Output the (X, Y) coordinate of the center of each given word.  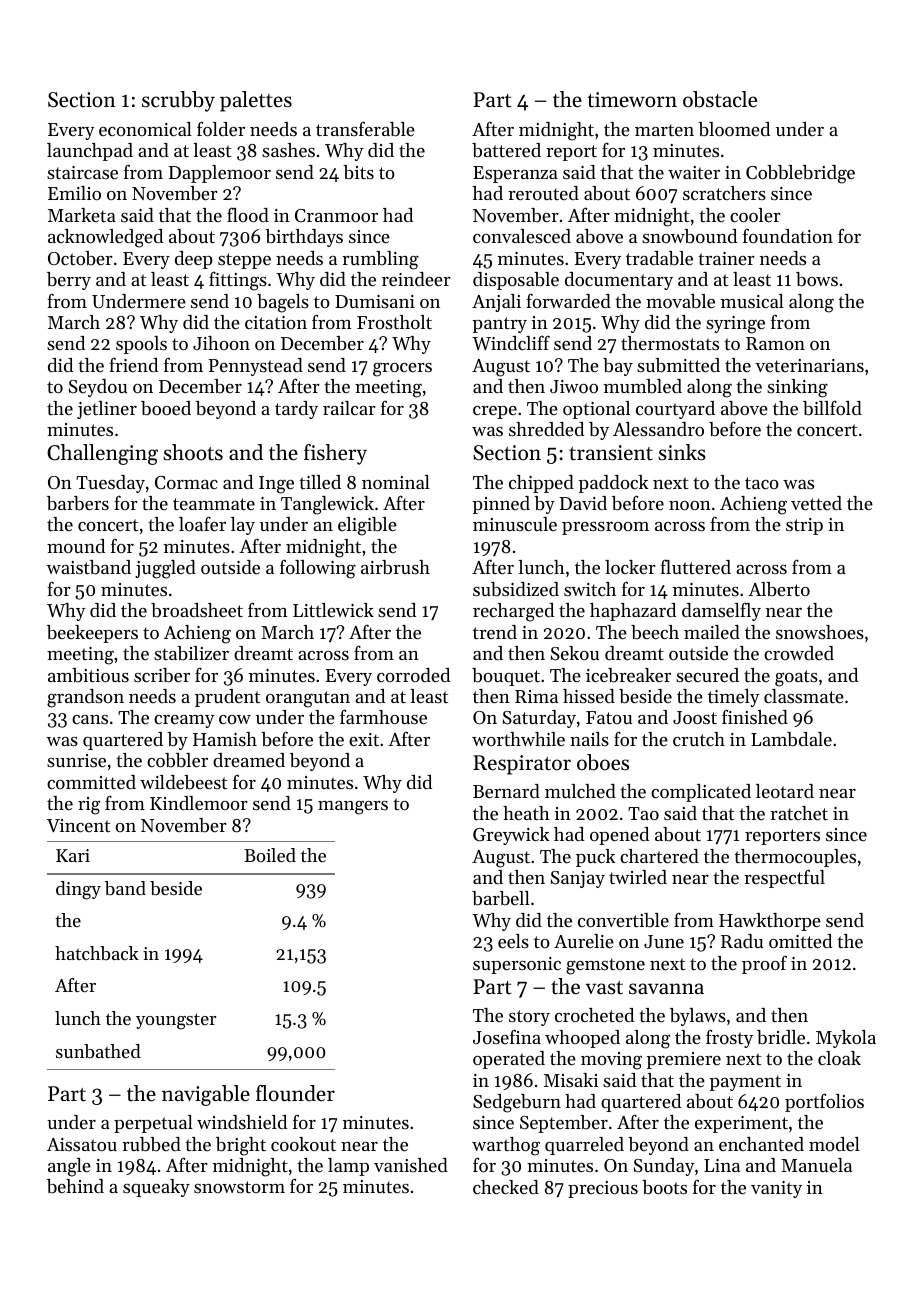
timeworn (632, 100)
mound (76, 546)
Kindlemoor (199, 803)
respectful (784, 878)
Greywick (511, 836)
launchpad (90, 152)
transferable (365, 129)
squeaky (156, 1188)
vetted (816, 503)
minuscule (515, 524)
